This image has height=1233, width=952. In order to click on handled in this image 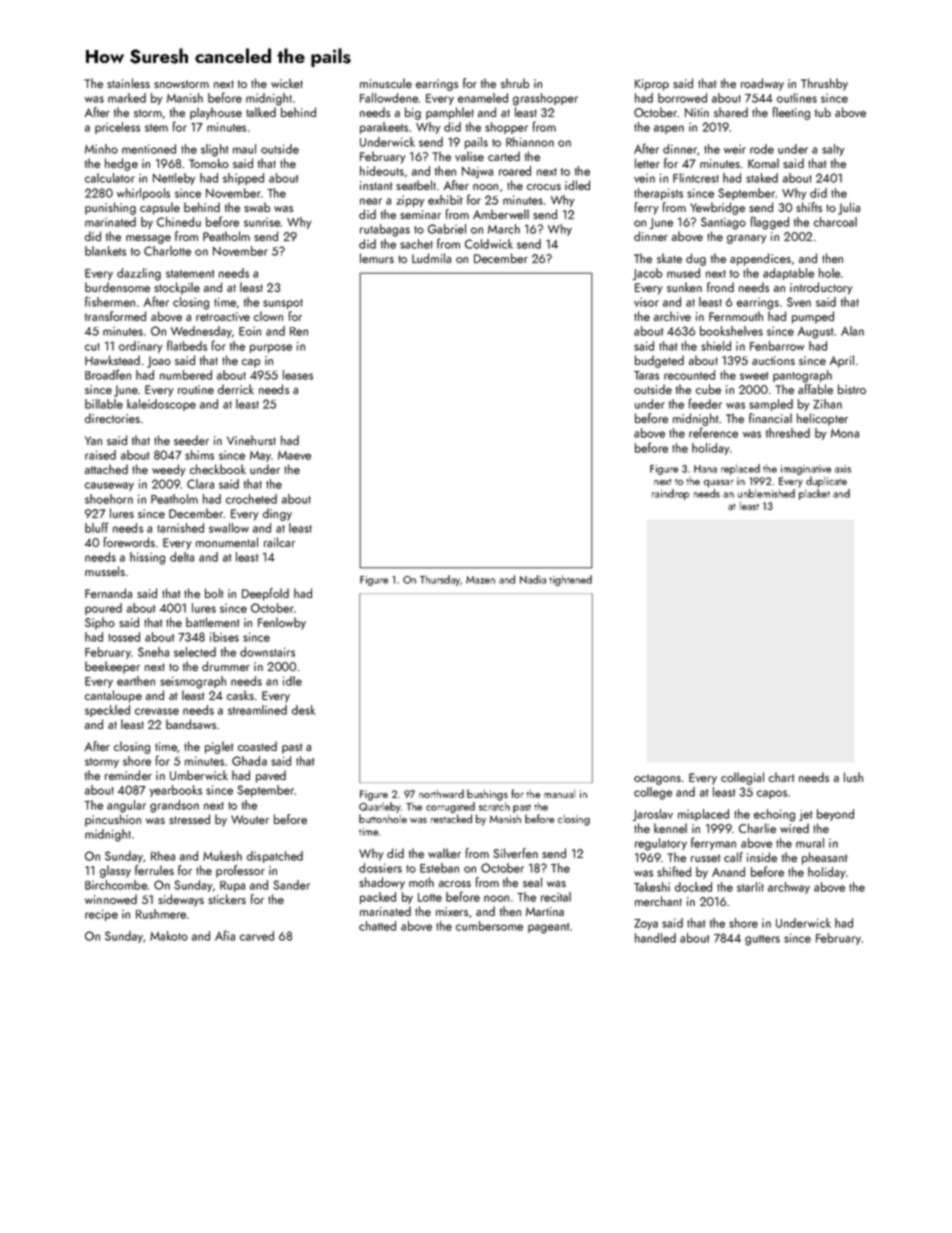, I will do `click(655, 938)`.
